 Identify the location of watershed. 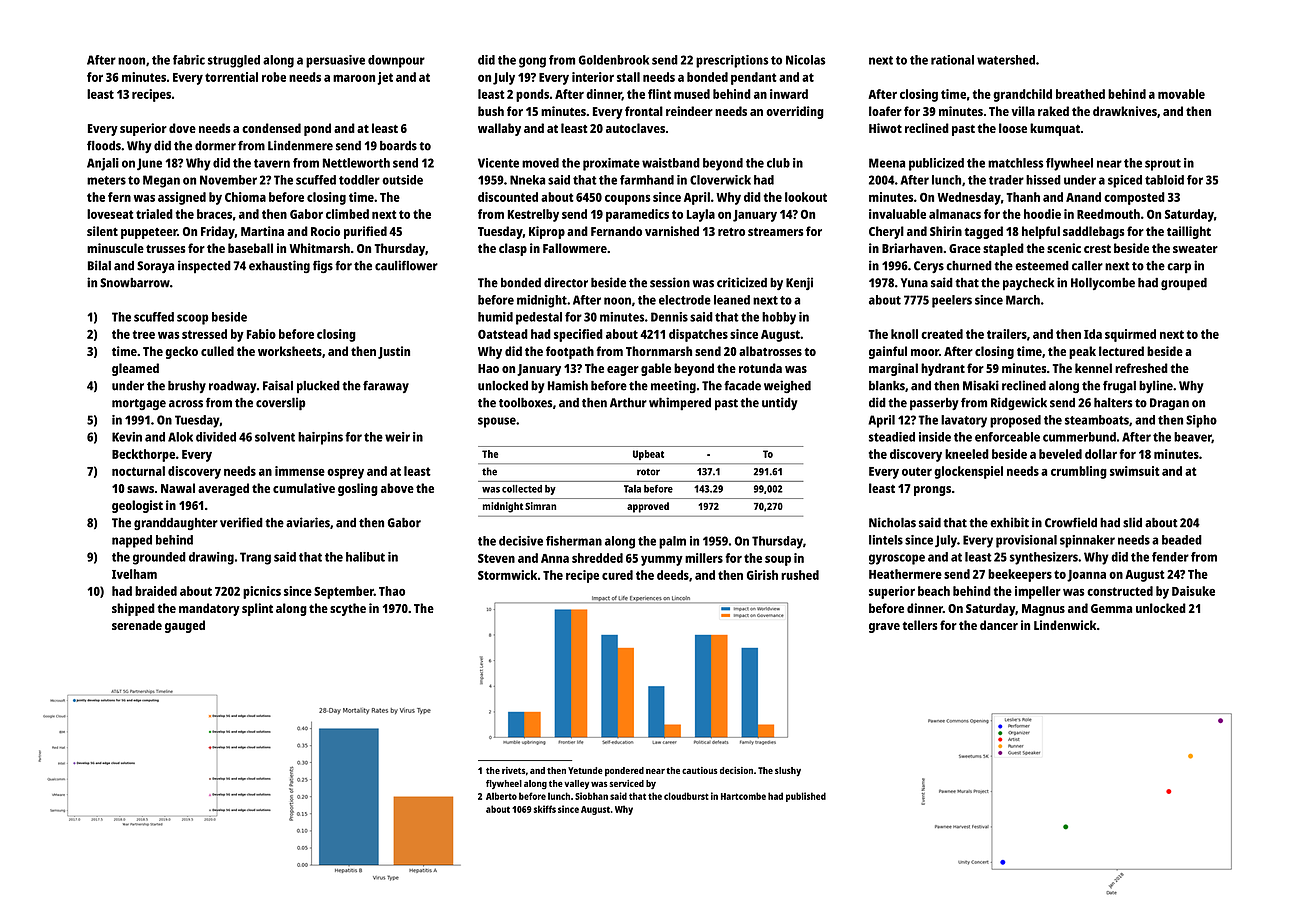
(1006, 60).
